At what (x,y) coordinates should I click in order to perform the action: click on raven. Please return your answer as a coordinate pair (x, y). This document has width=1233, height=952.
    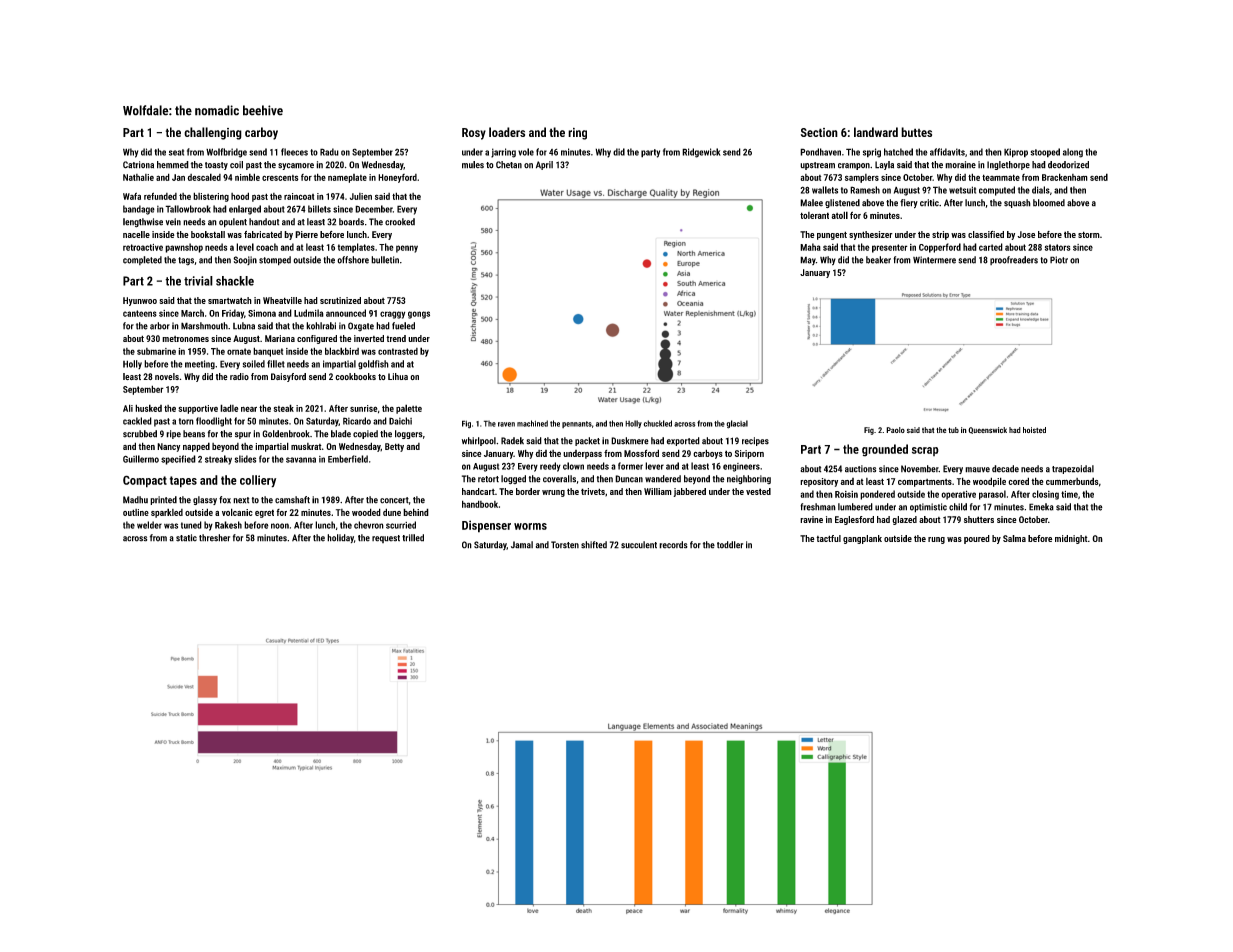
    Looking at the image, I should click on (506, 424).
